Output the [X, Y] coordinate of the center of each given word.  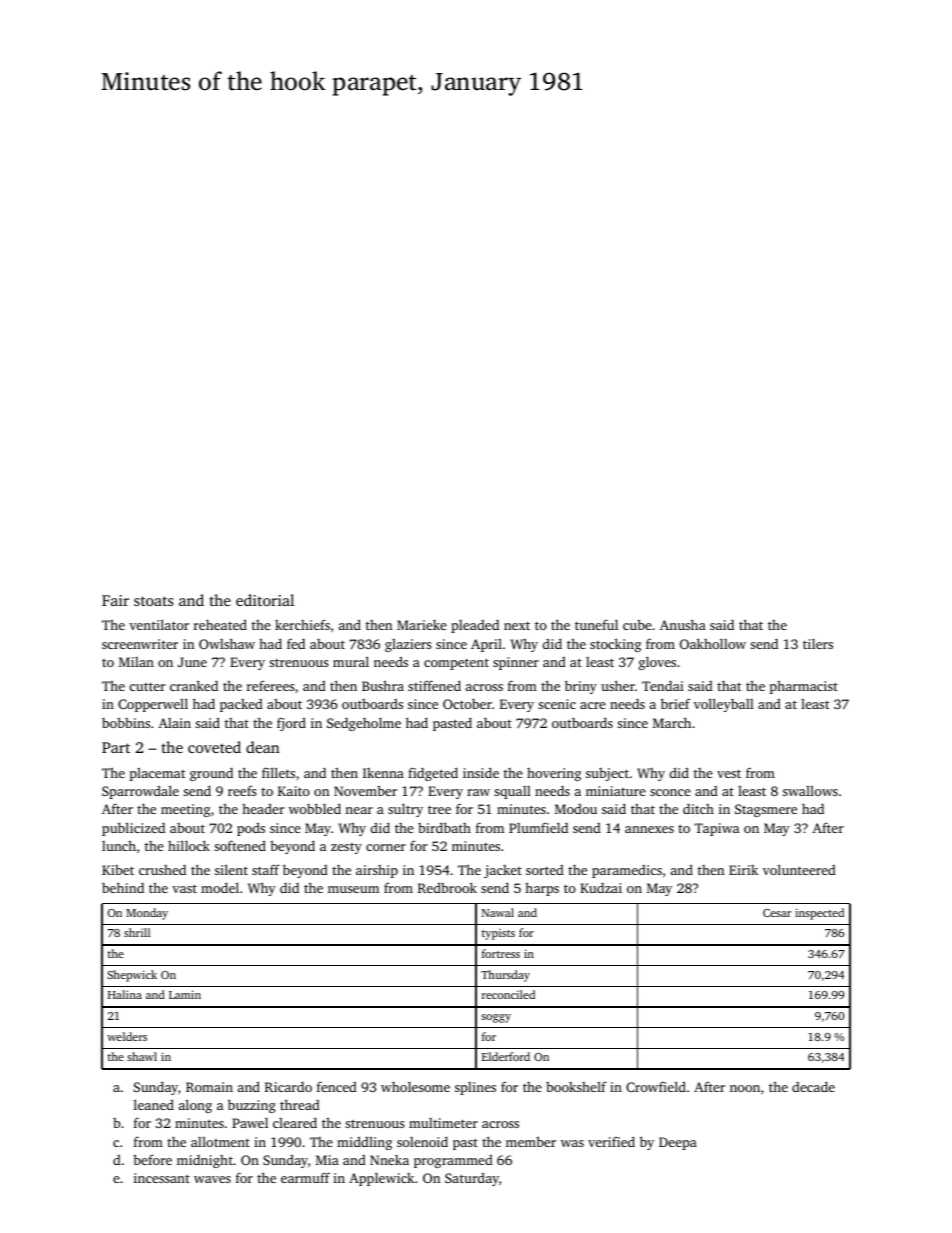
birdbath [444, 827]
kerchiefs [302, 624]
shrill [137, 932]
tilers [818, 643]
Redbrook [447, 887]
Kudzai [601, 888]
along [195, 1106]
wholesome [415, 1086]
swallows [810, 791]
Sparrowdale [140, 792]
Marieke [422, 625]
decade [813, 1086]
